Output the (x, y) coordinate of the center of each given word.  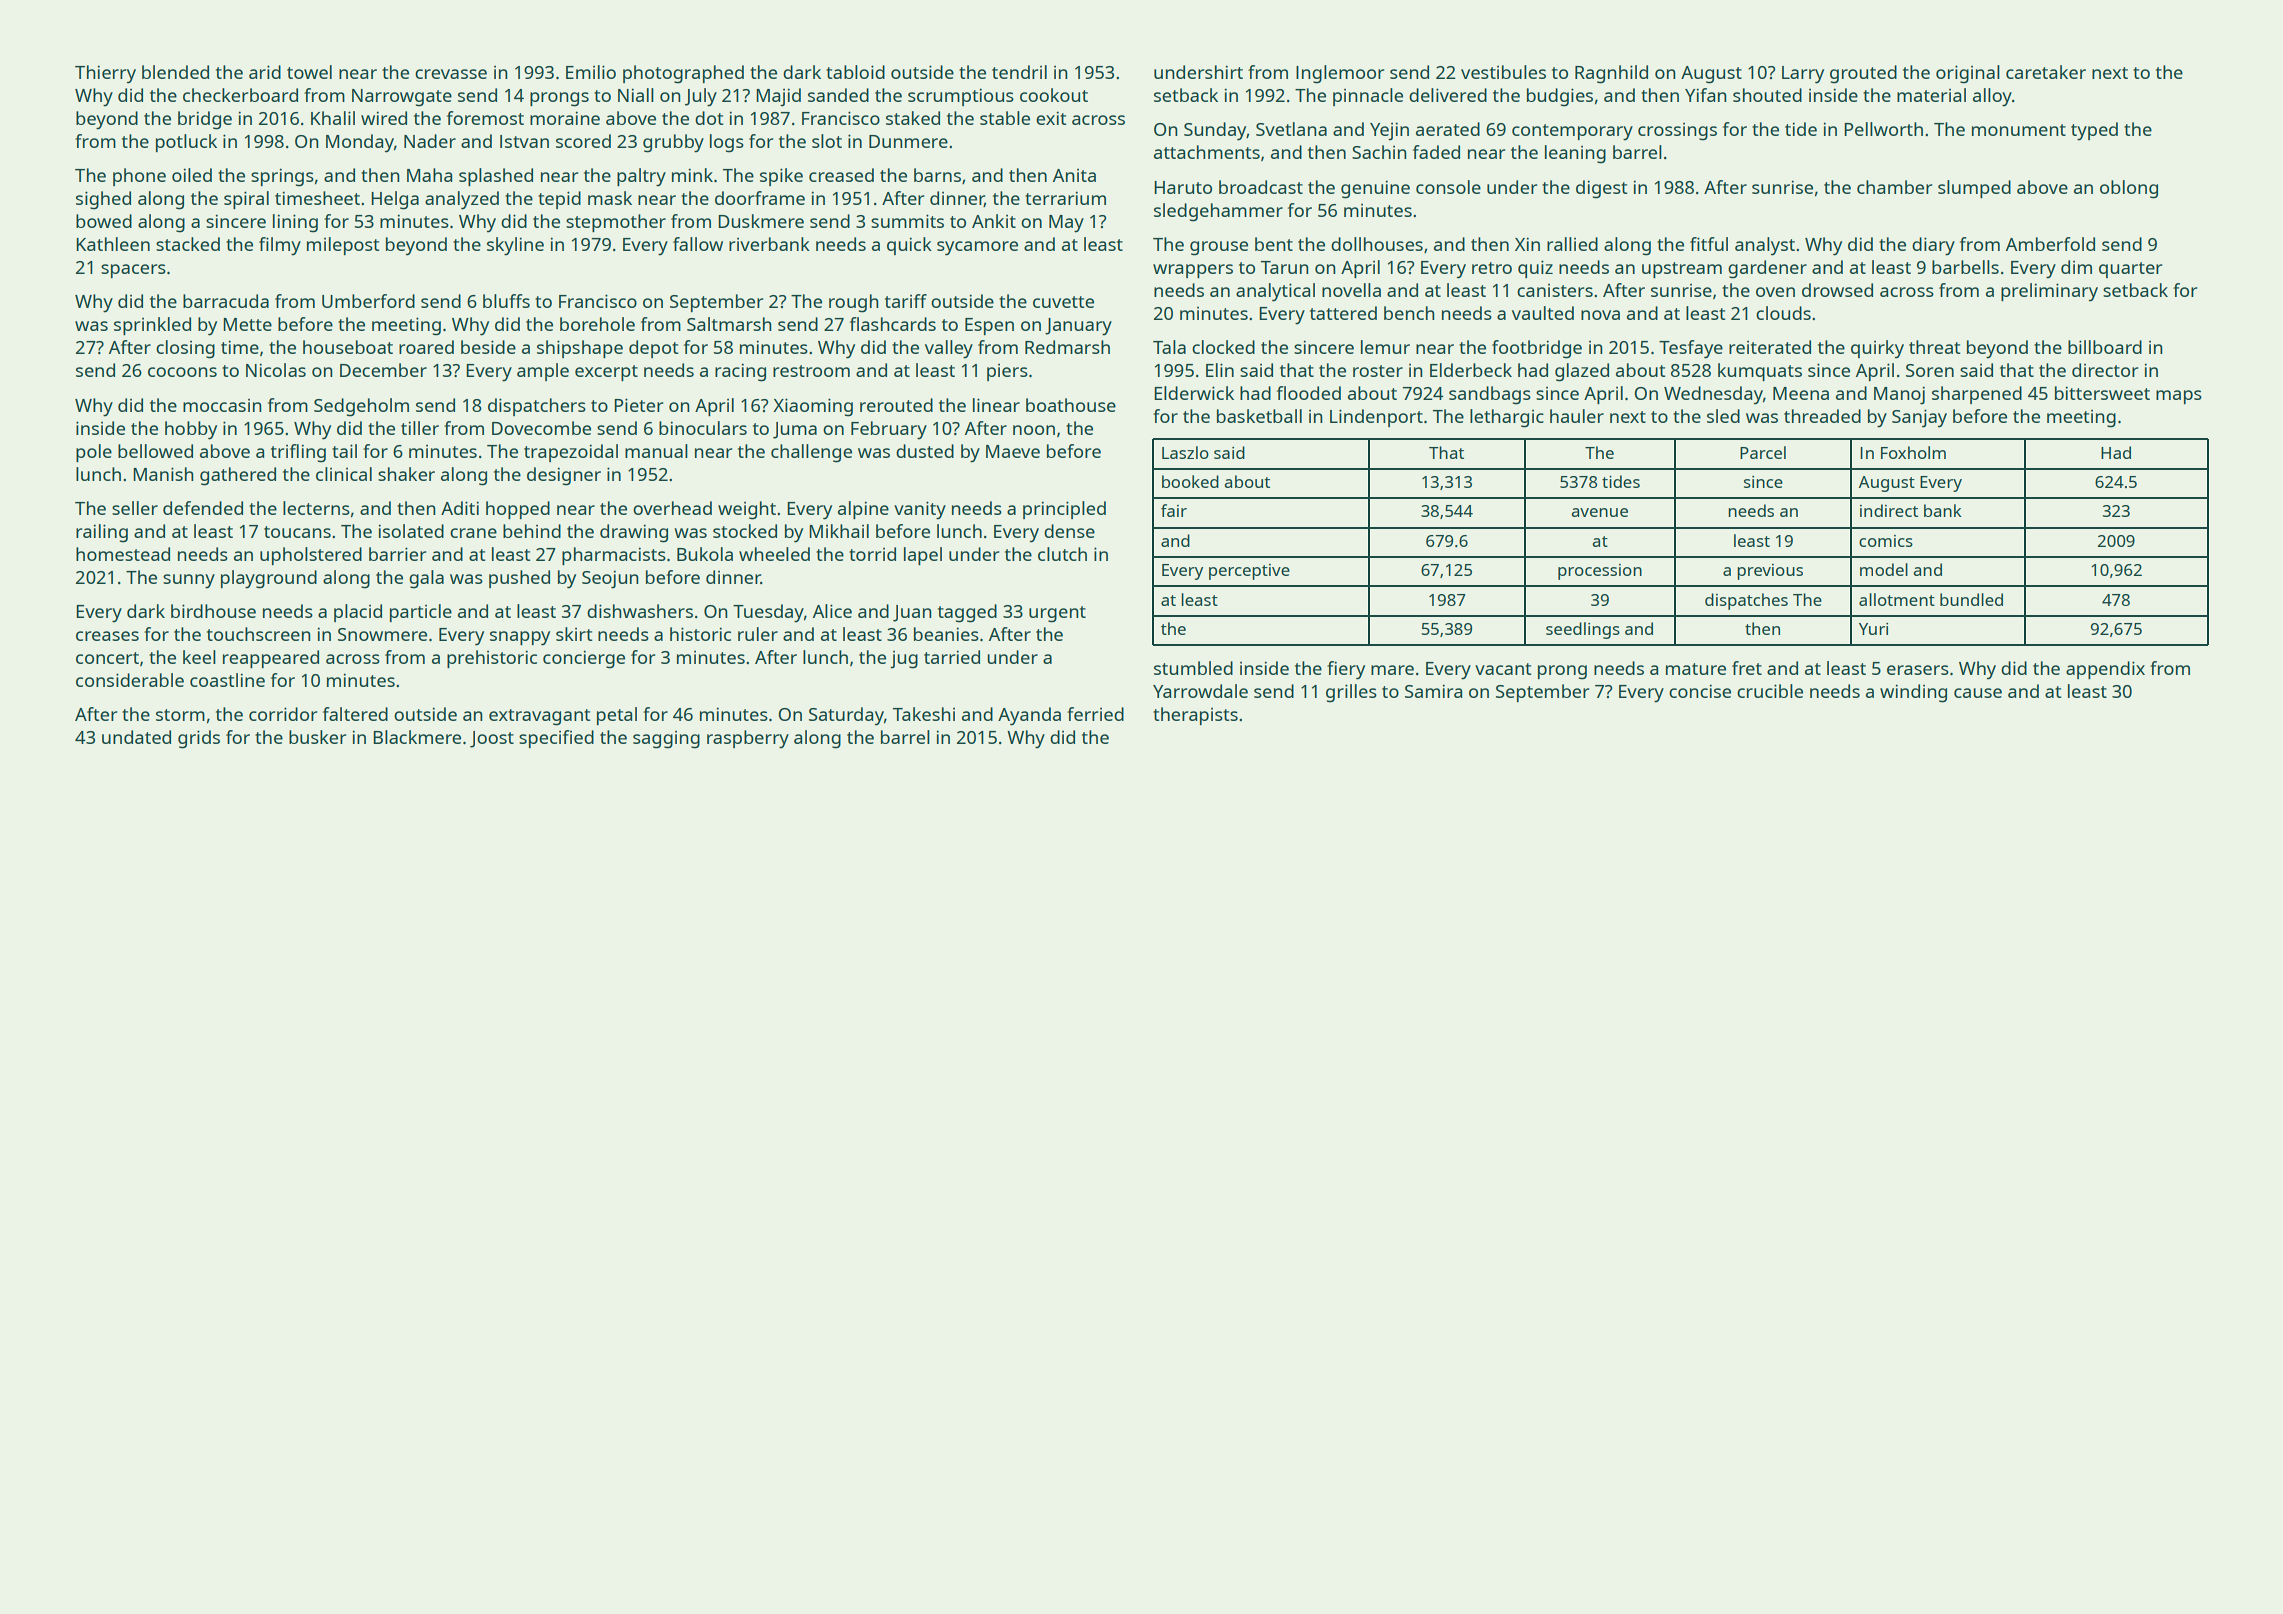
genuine (1375, 189)
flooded (1309, 393)
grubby (673, 143)
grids (199, 739)
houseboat (348, 347)
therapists (1195, 716)
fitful (1709, 244)
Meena (1801, 393)
